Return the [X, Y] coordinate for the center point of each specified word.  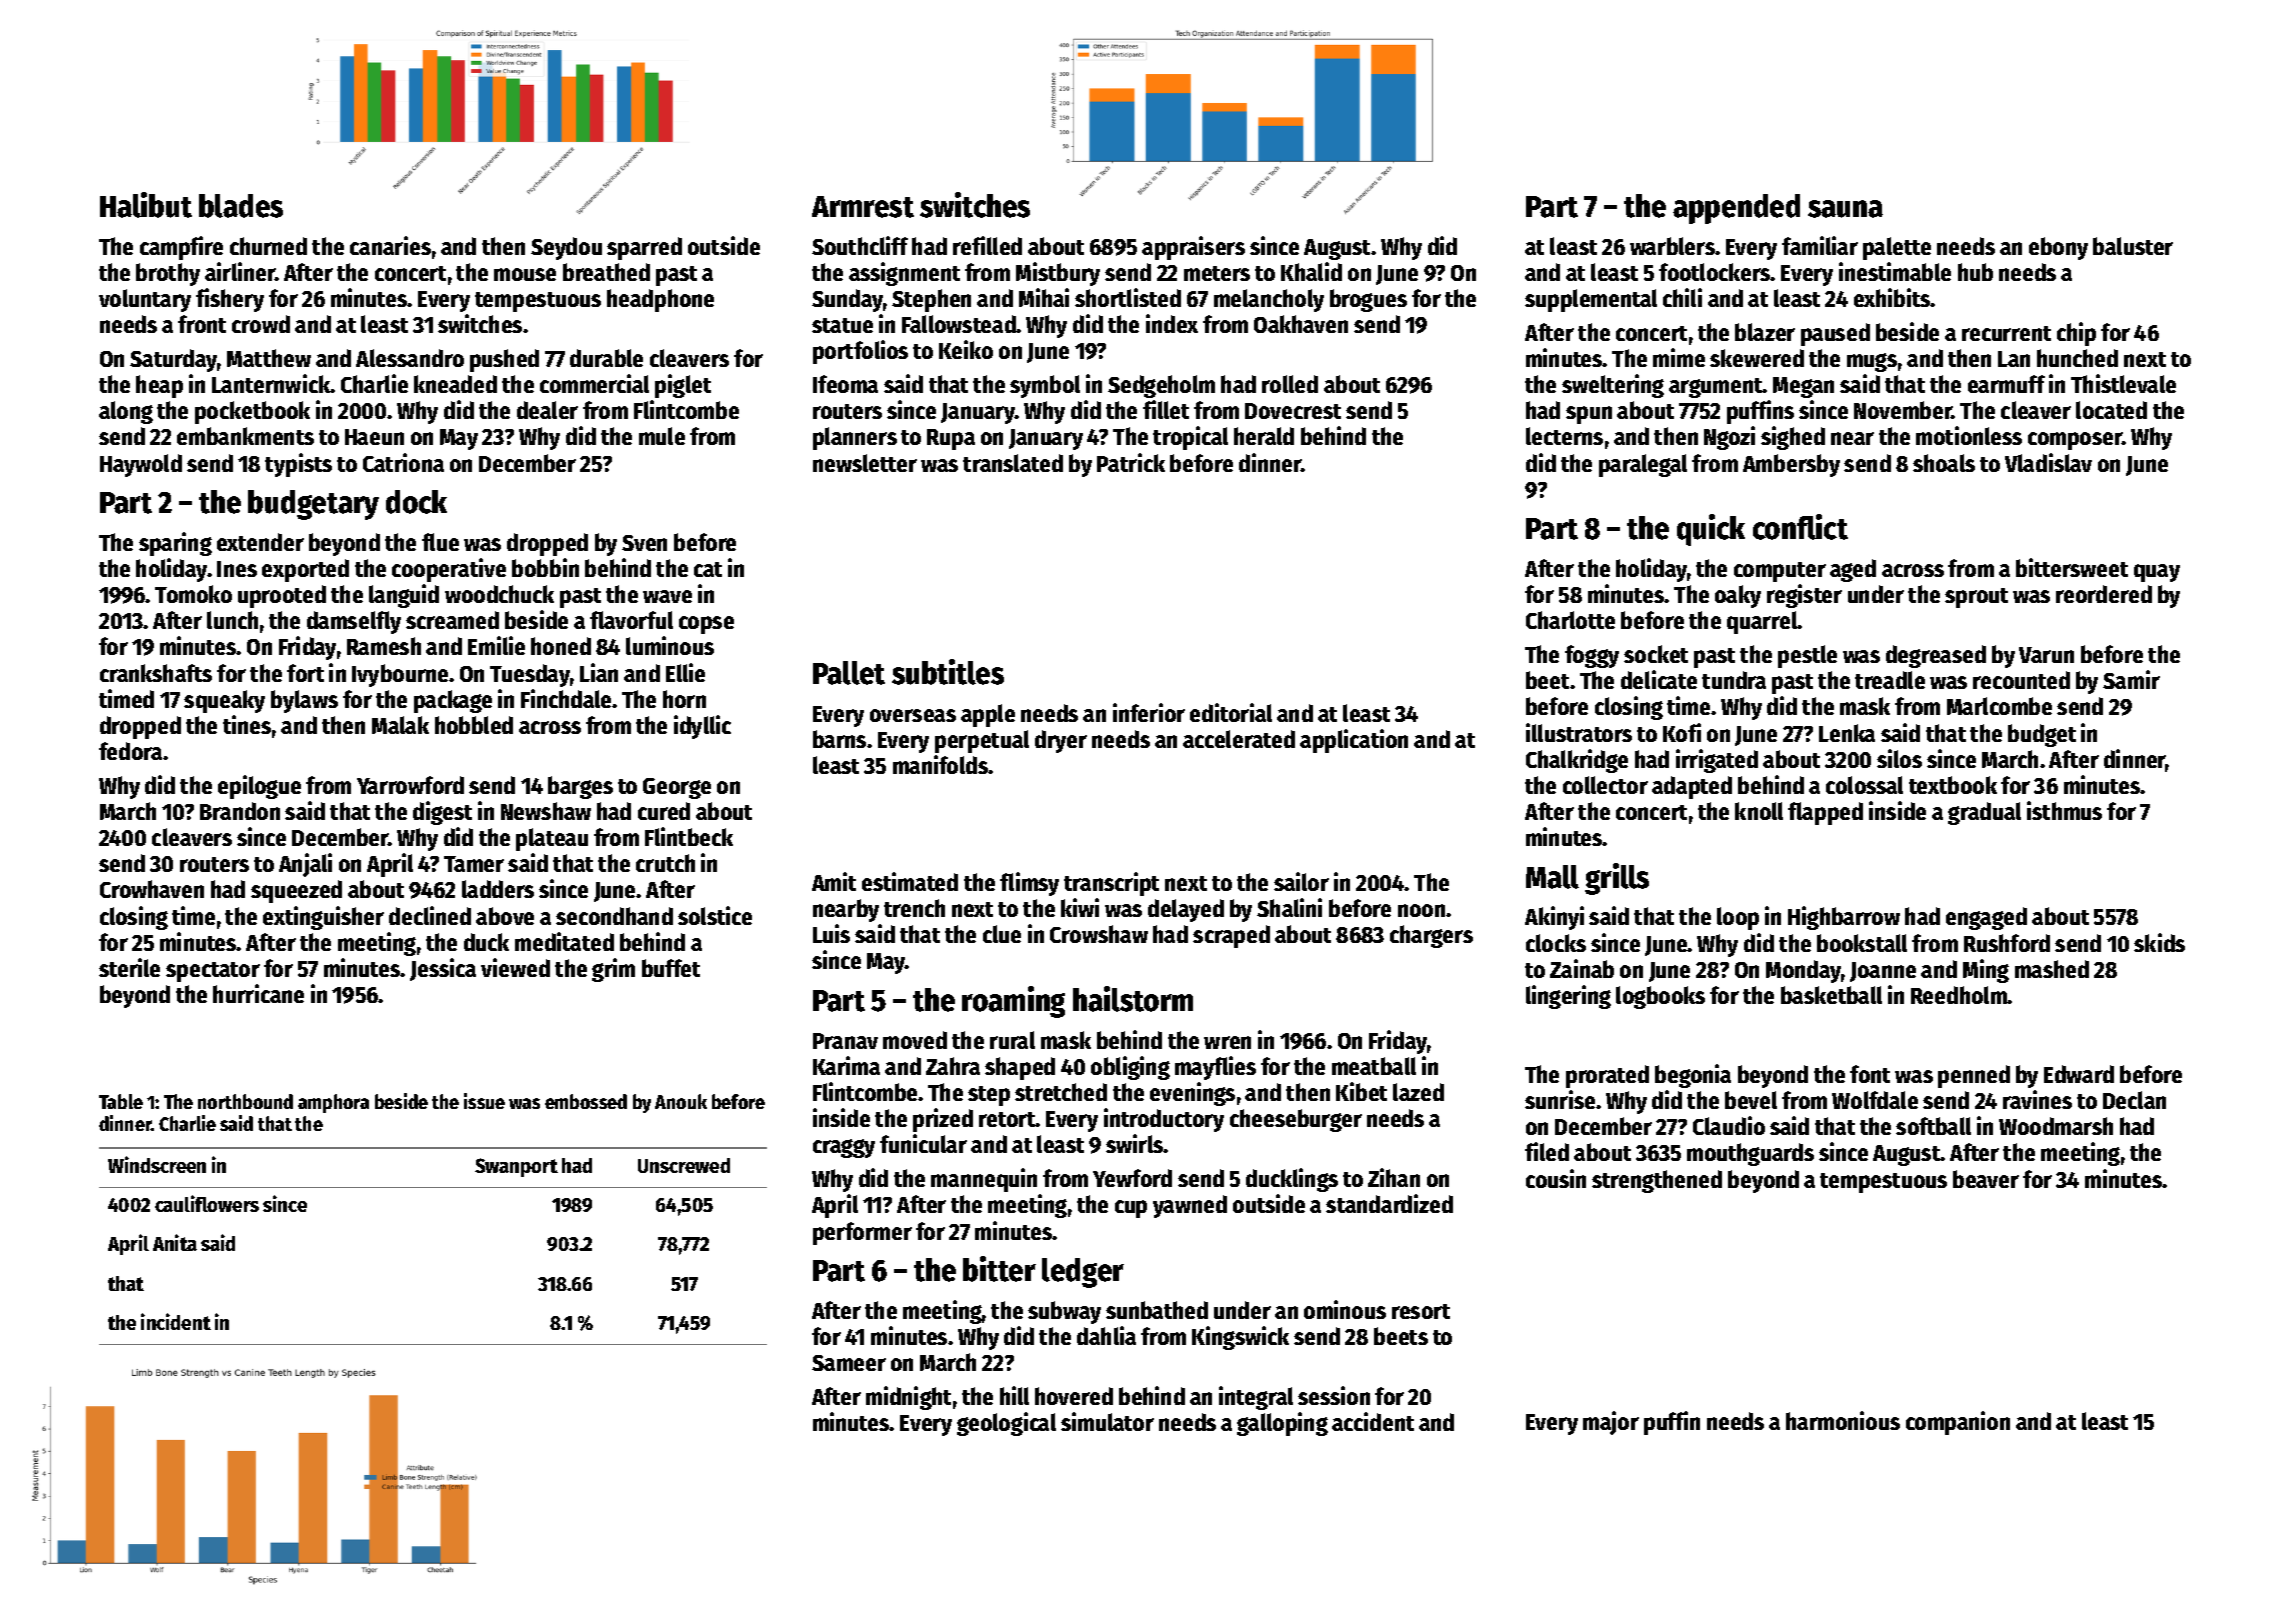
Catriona [403, 462]
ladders [498, 889]
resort [1421, 1311]
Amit [834, 881]
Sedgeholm [1161, 386]
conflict [1800, 527]
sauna [1845, 209]
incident [176, 1321]
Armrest [863, 207]
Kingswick [1240, 1338]
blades [241, 206]
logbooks [1660, 997]
